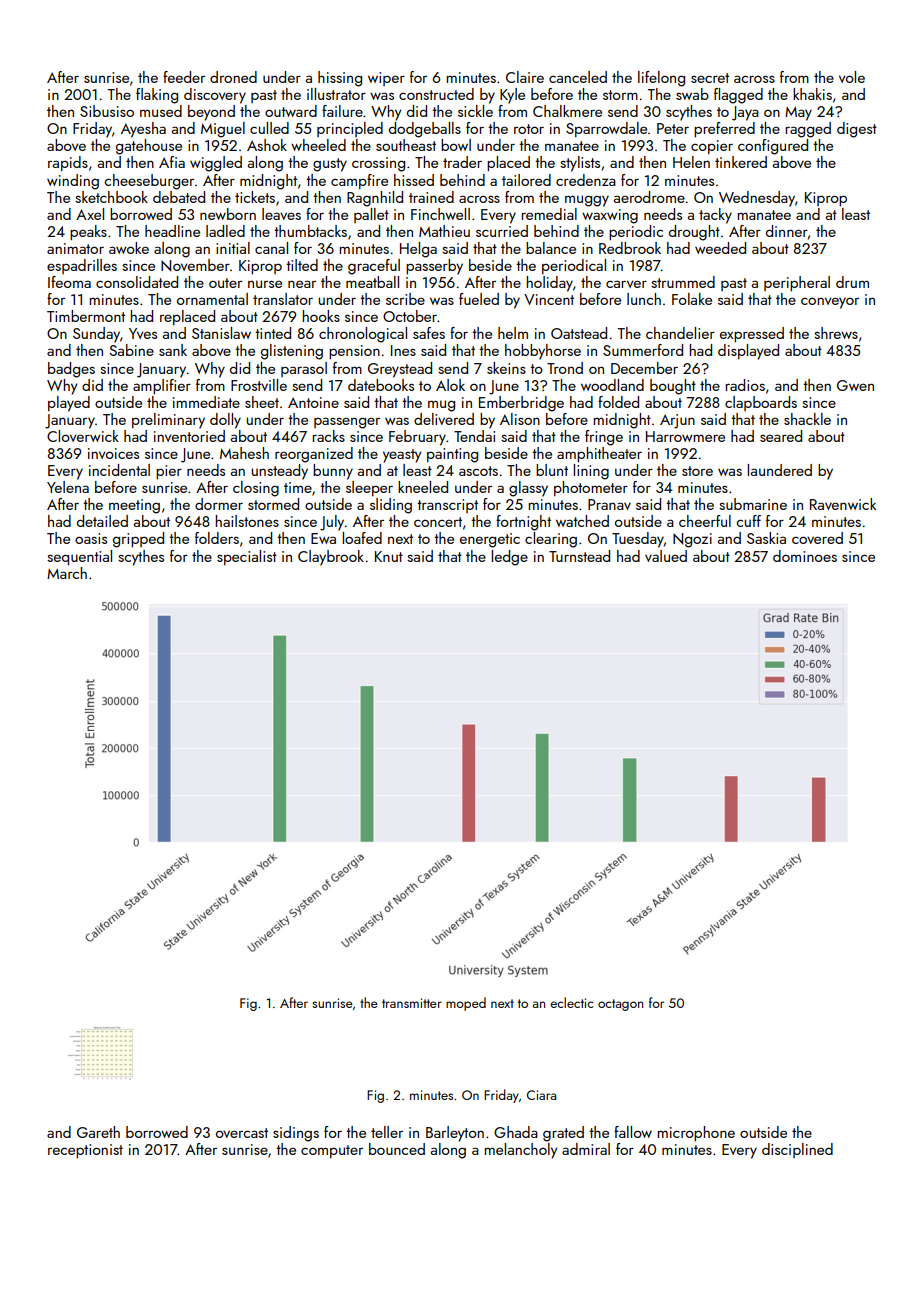 Image resolution: width=924 pixels, height=1308 pixels. What do you see at coordinates (586, 1149) in the screenshot?
I see `admiral` at bounding box center [586, 1149].
